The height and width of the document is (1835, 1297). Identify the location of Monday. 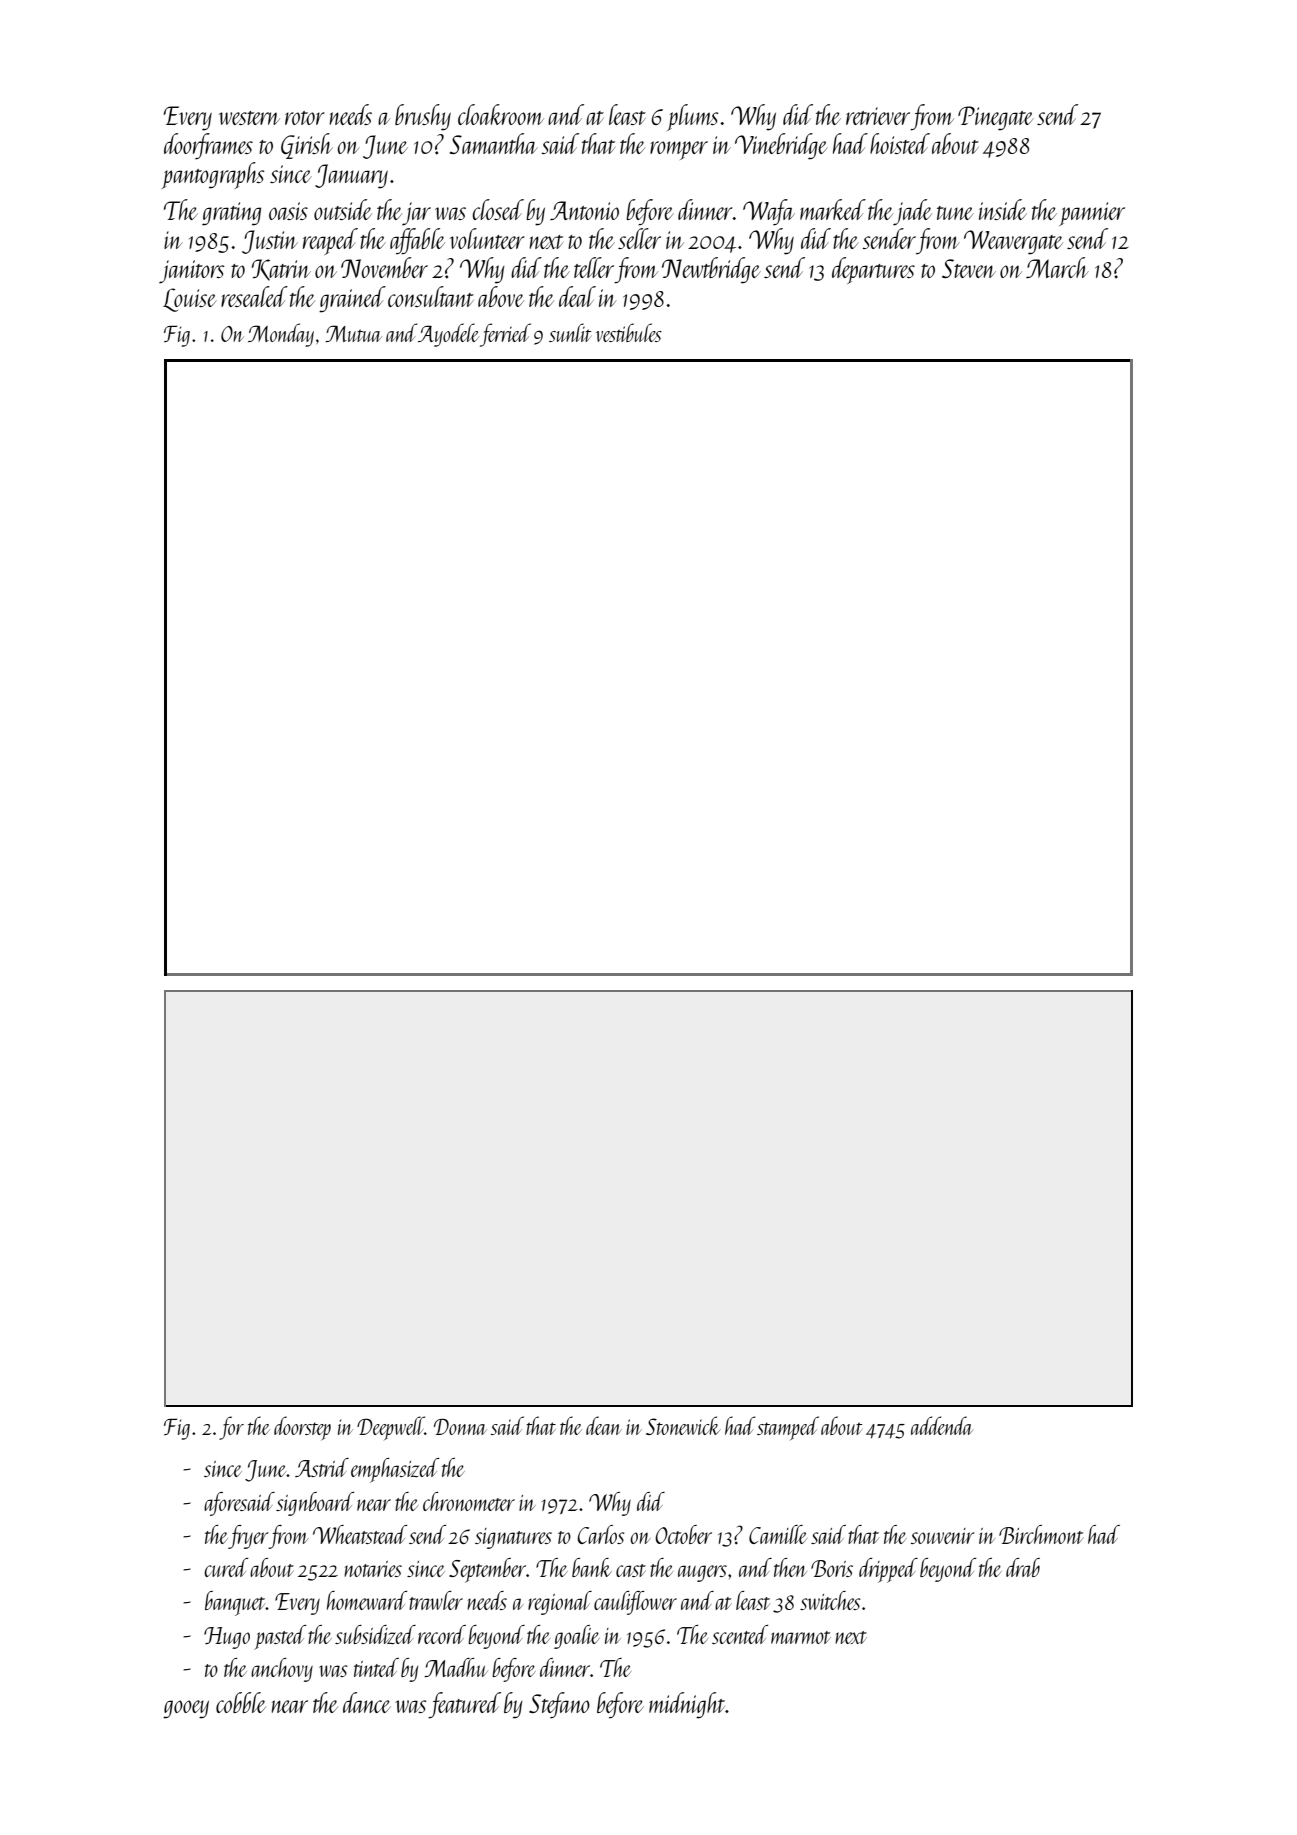
(281, 335).
